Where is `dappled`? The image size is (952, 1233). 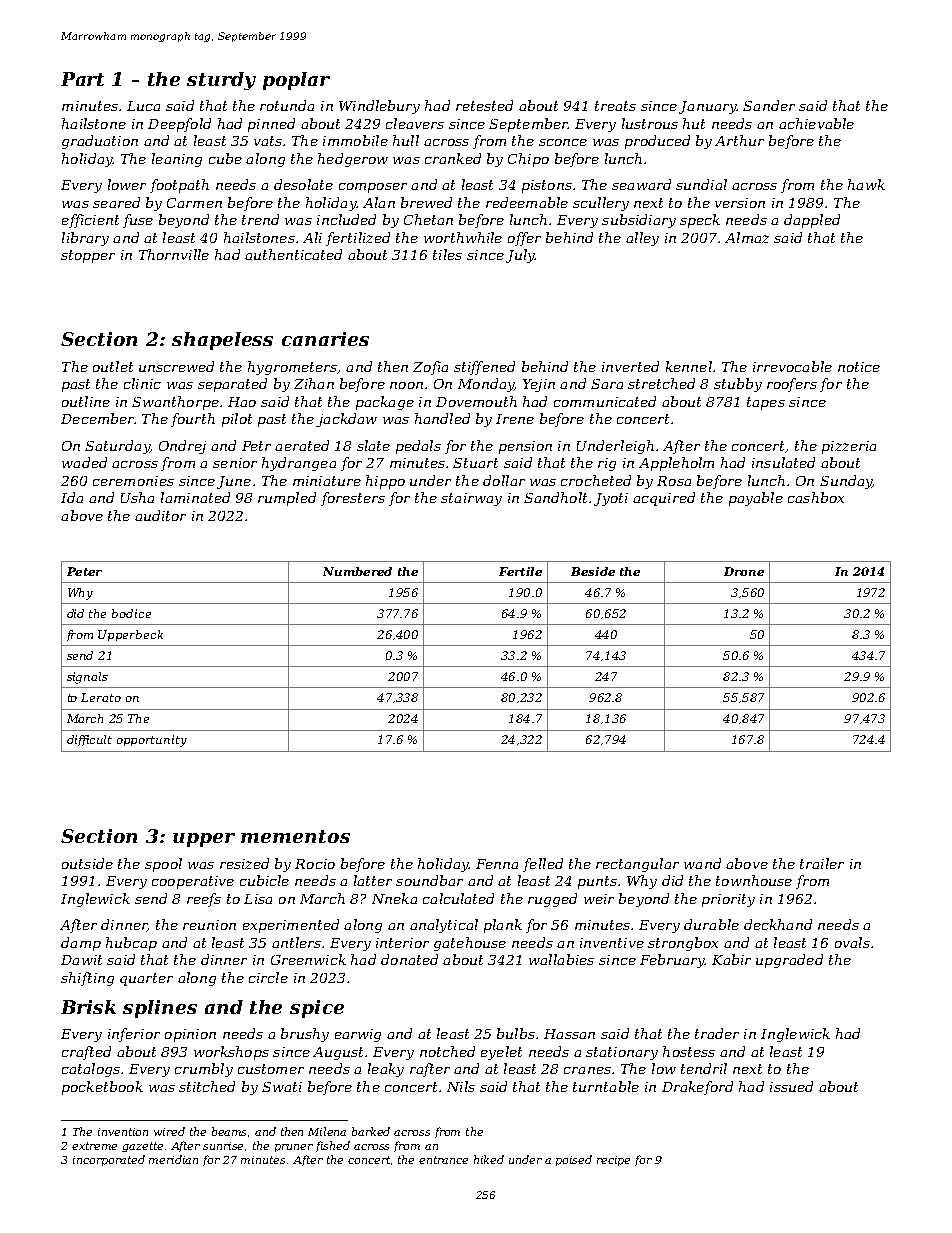
dappled is located at coordinates (812, 221).
